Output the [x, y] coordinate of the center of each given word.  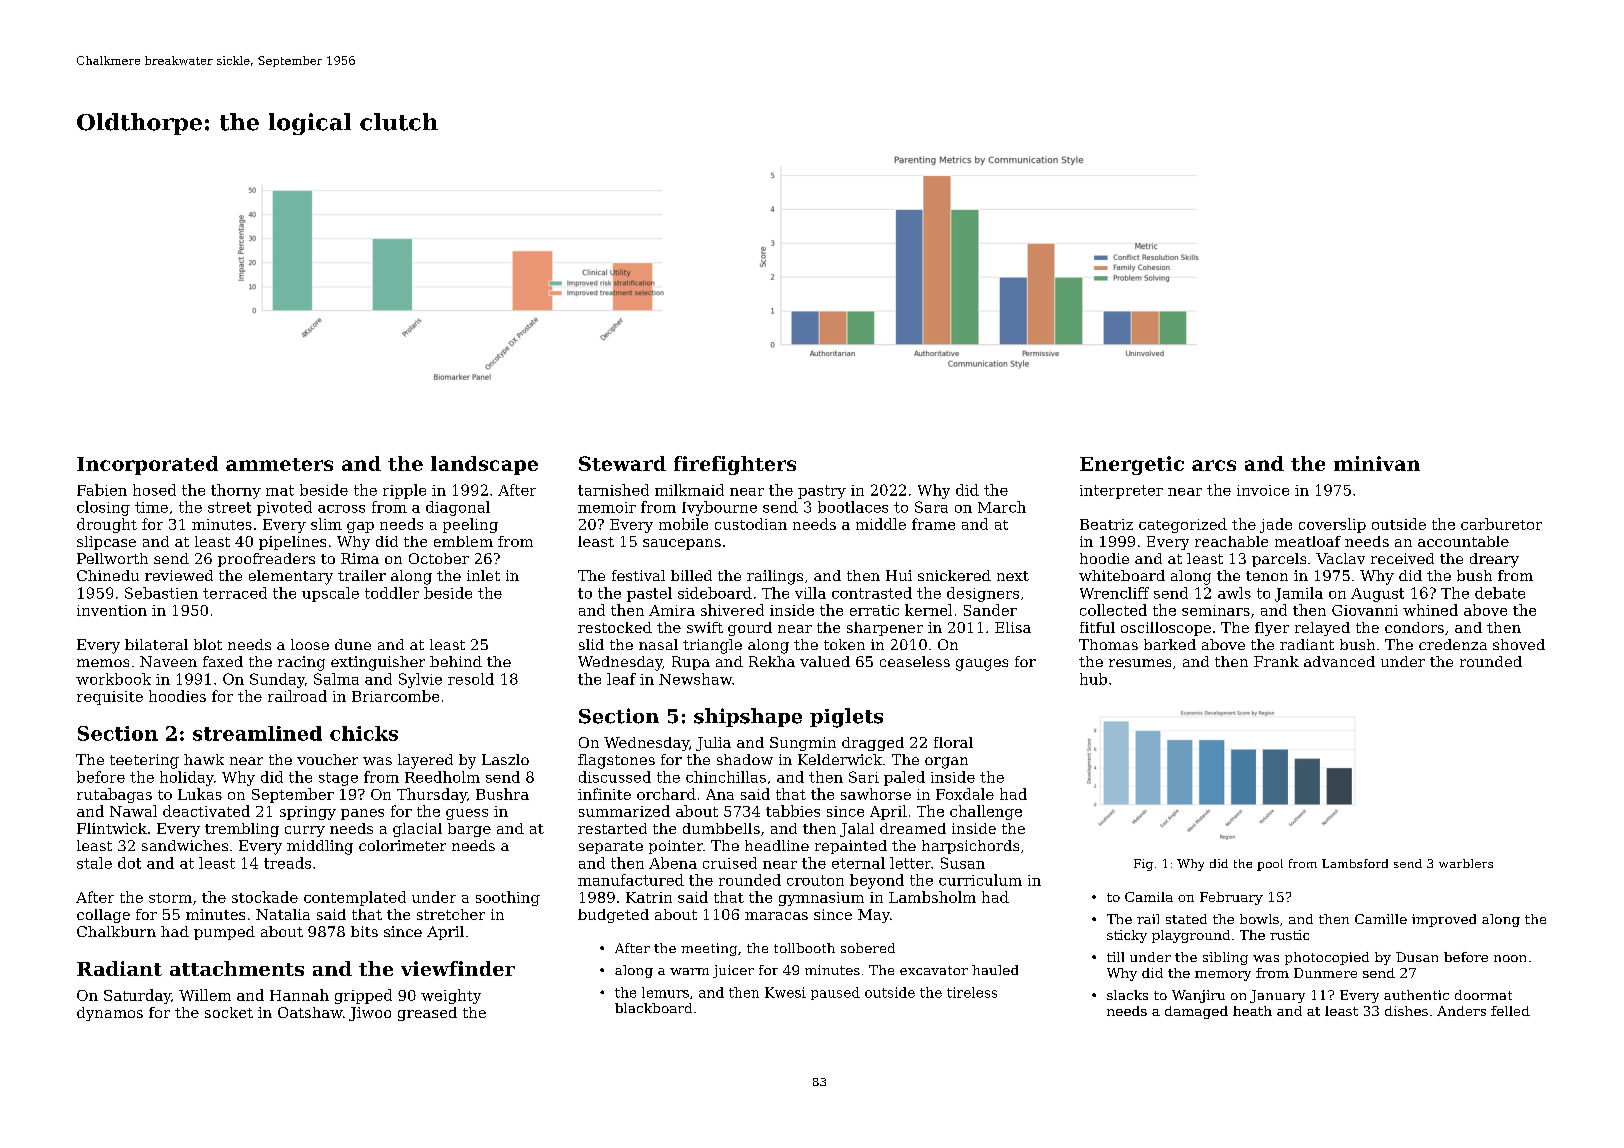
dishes [1406, 1011]
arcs [1214, 465]
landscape [484, 465]
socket [229, 1012]
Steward [622, 463]
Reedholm [442, 777]
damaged [1196, 1012]
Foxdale [965, 794]
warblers [1466, 863]
